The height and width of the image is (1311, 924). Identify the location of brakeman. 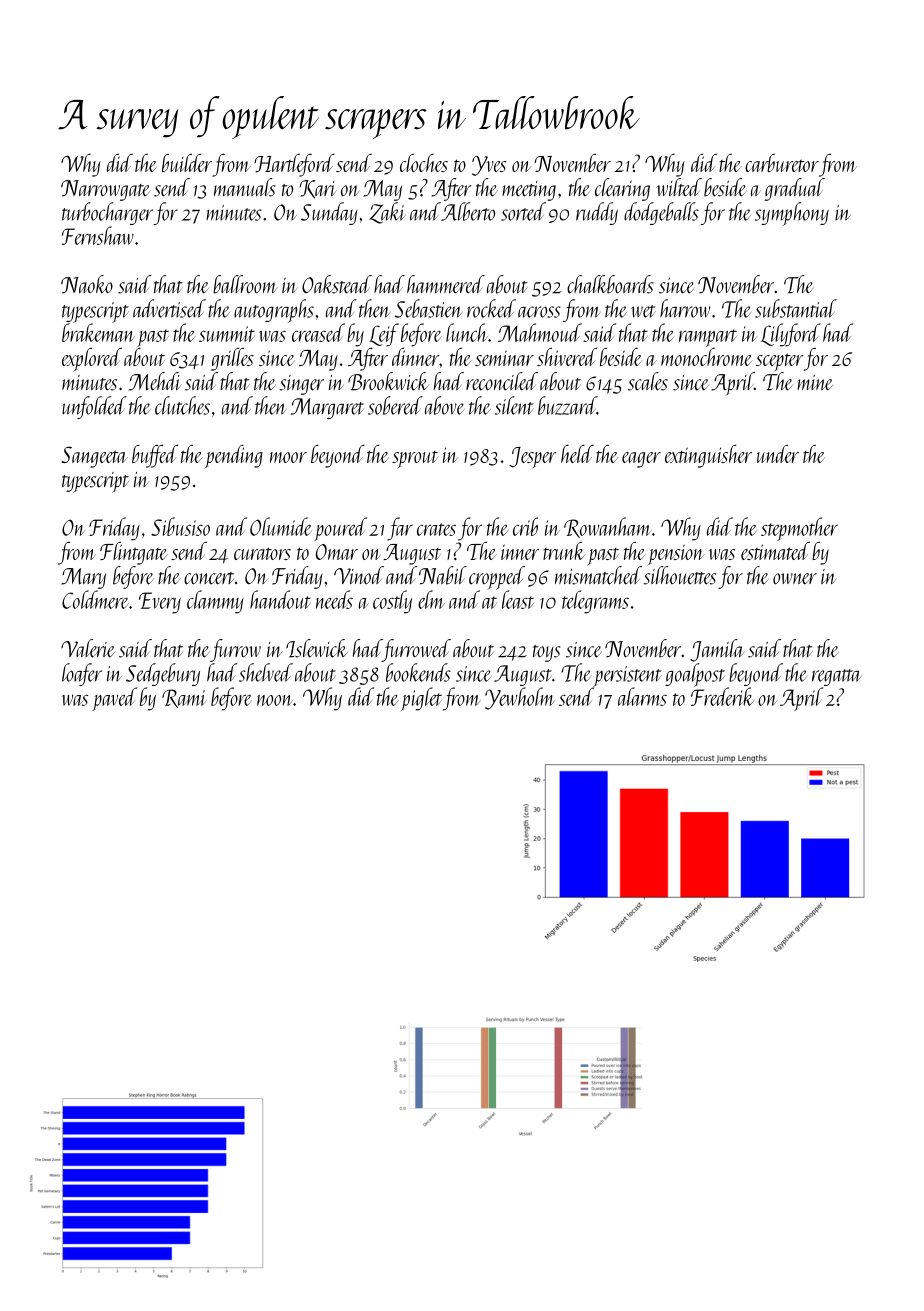
(98, 332).
